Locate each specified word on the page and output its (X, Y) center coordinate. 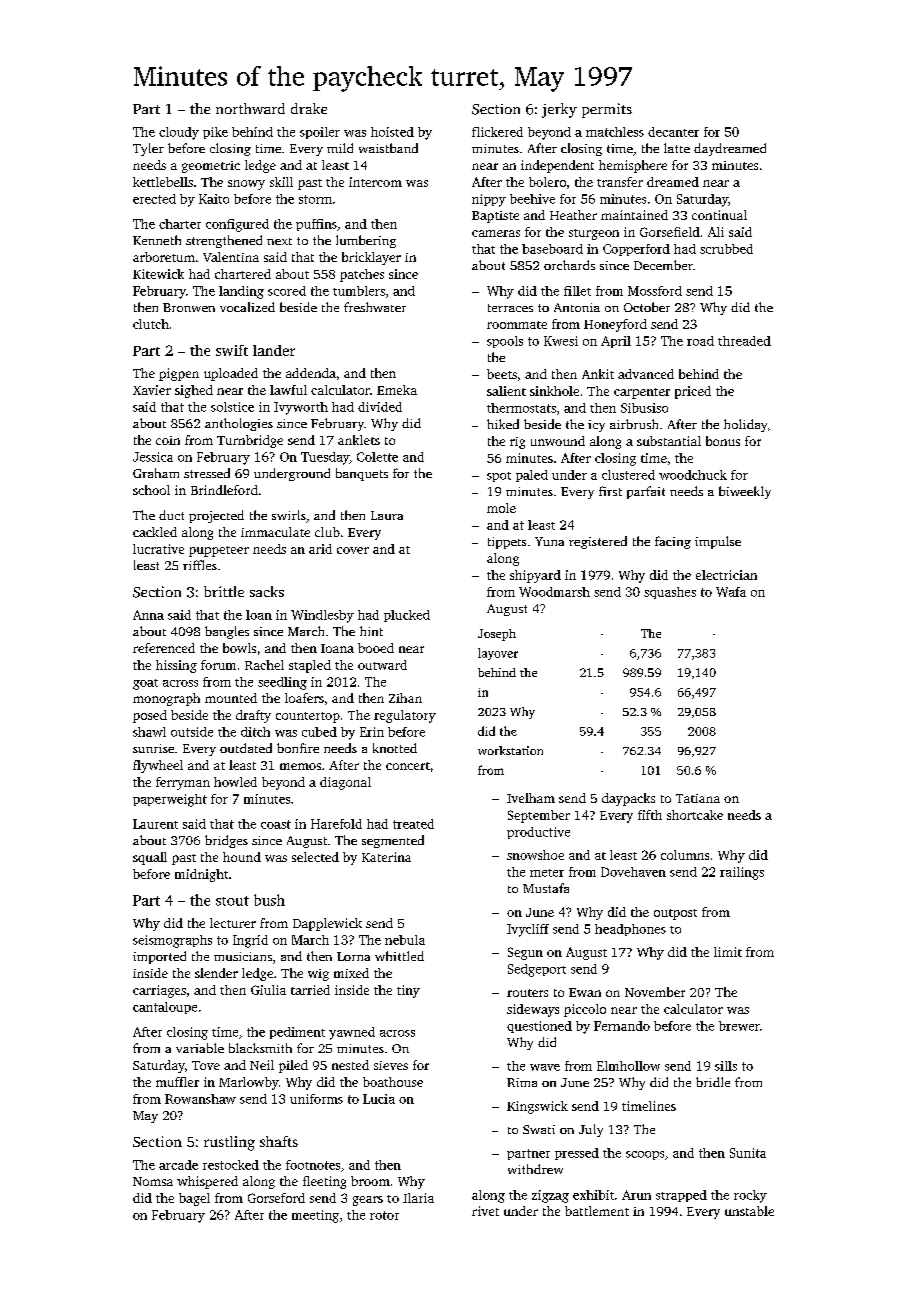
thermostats (521, 408)
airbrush (634, 424)
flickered (497, 132)
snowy (246, 185)
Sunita (748, 1153)
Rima (522, 1082)
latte (677, 148)
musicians (243, 956)
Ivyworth (301, 408)
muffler (177, 1082)
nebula (405, 940)
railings (742, 873)
